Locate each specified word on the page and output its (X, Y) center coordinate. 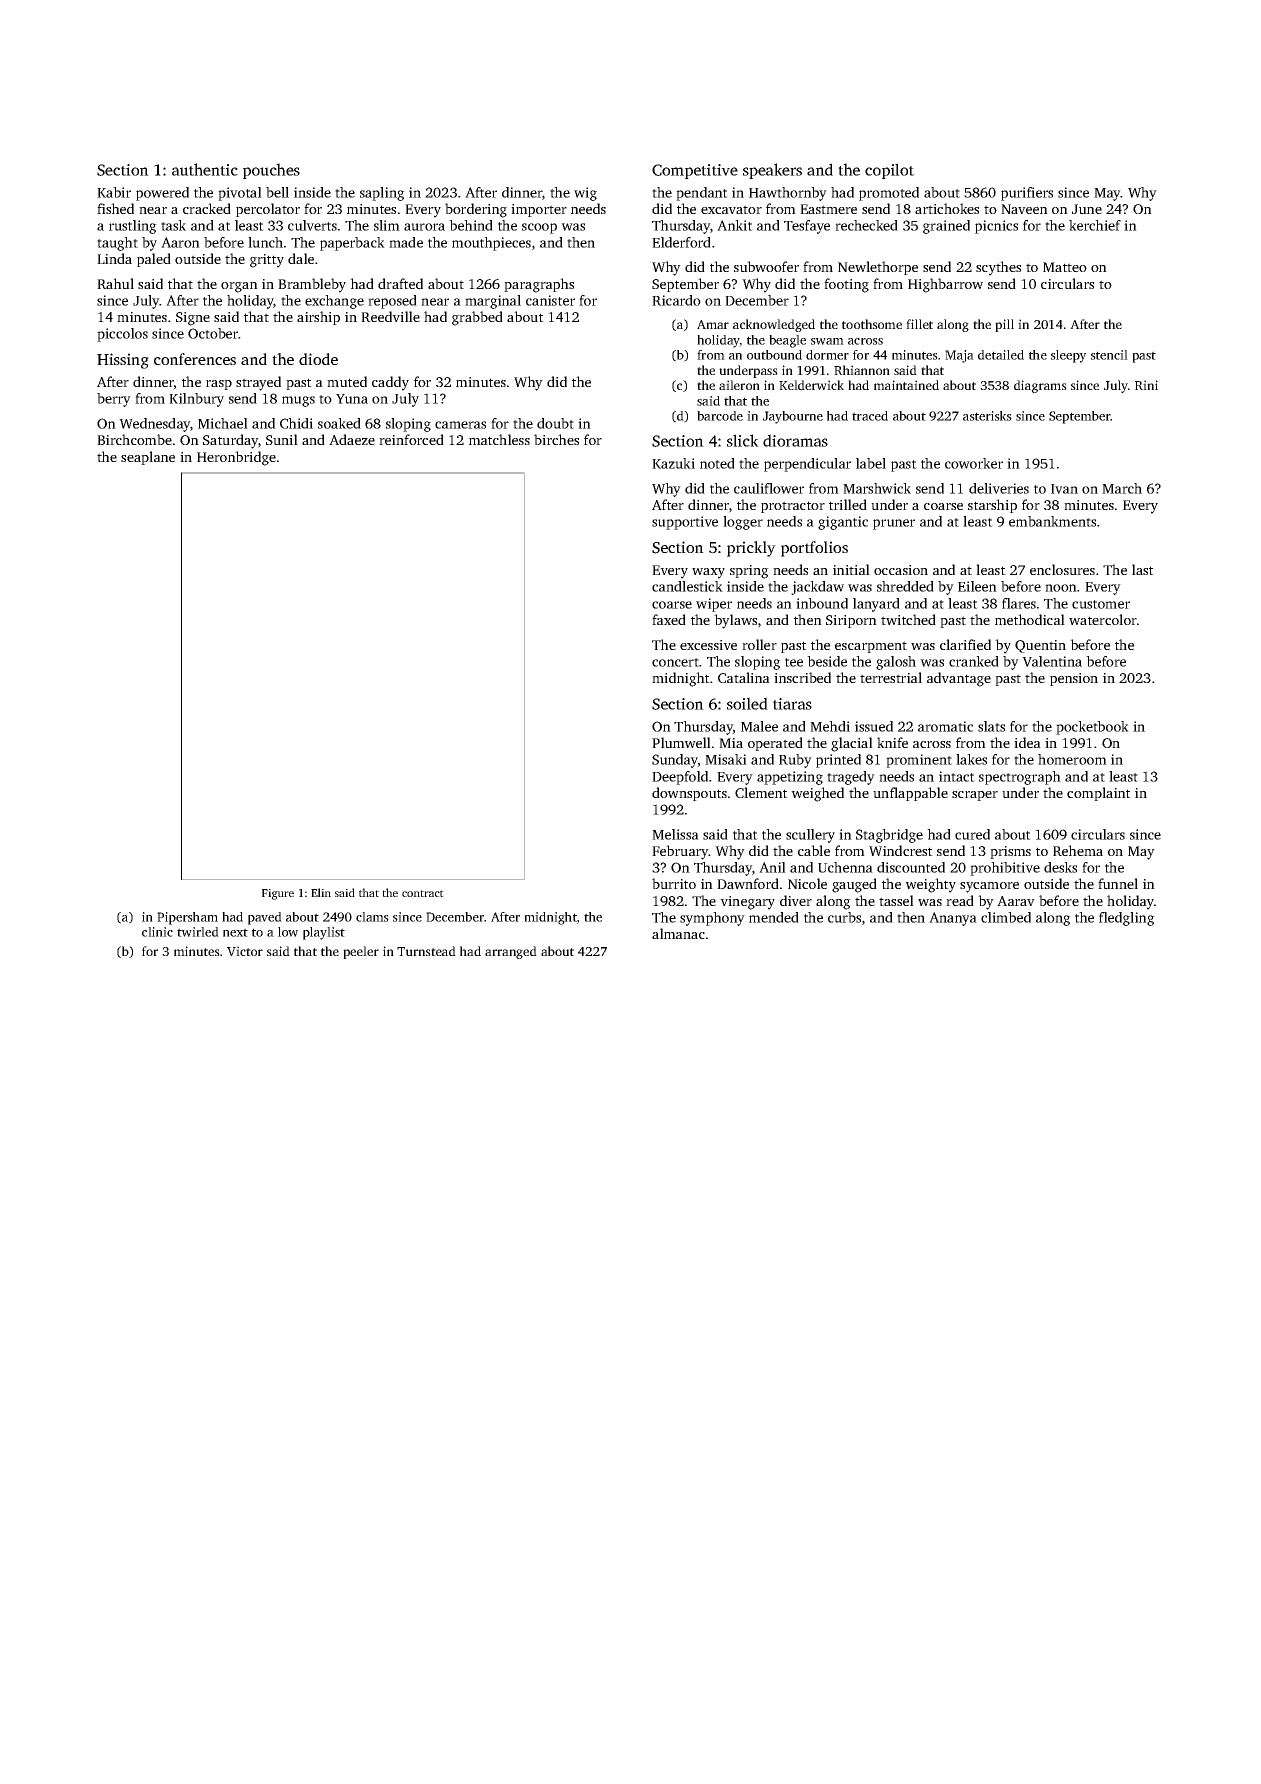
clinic (157, 932)
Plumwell (681, 742)
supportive (685, 523)
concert (675, 662)
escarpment (871, 647)
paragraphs (539, 285)
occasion (901, 570)
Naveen (1024, 209)
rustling (133, 227)
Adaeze (352, 439)
